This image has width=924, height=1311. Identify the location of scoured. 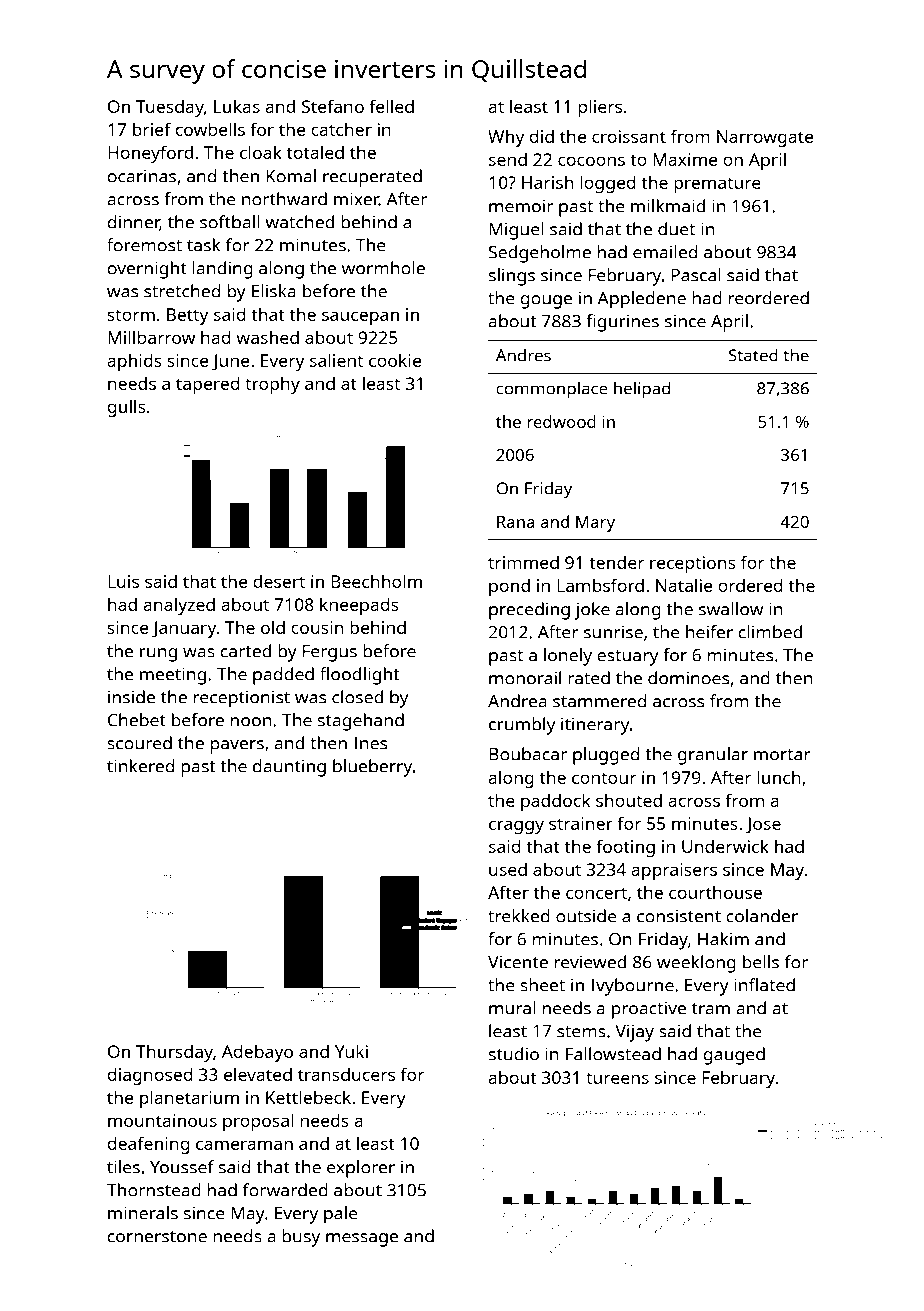
(139, 743).
